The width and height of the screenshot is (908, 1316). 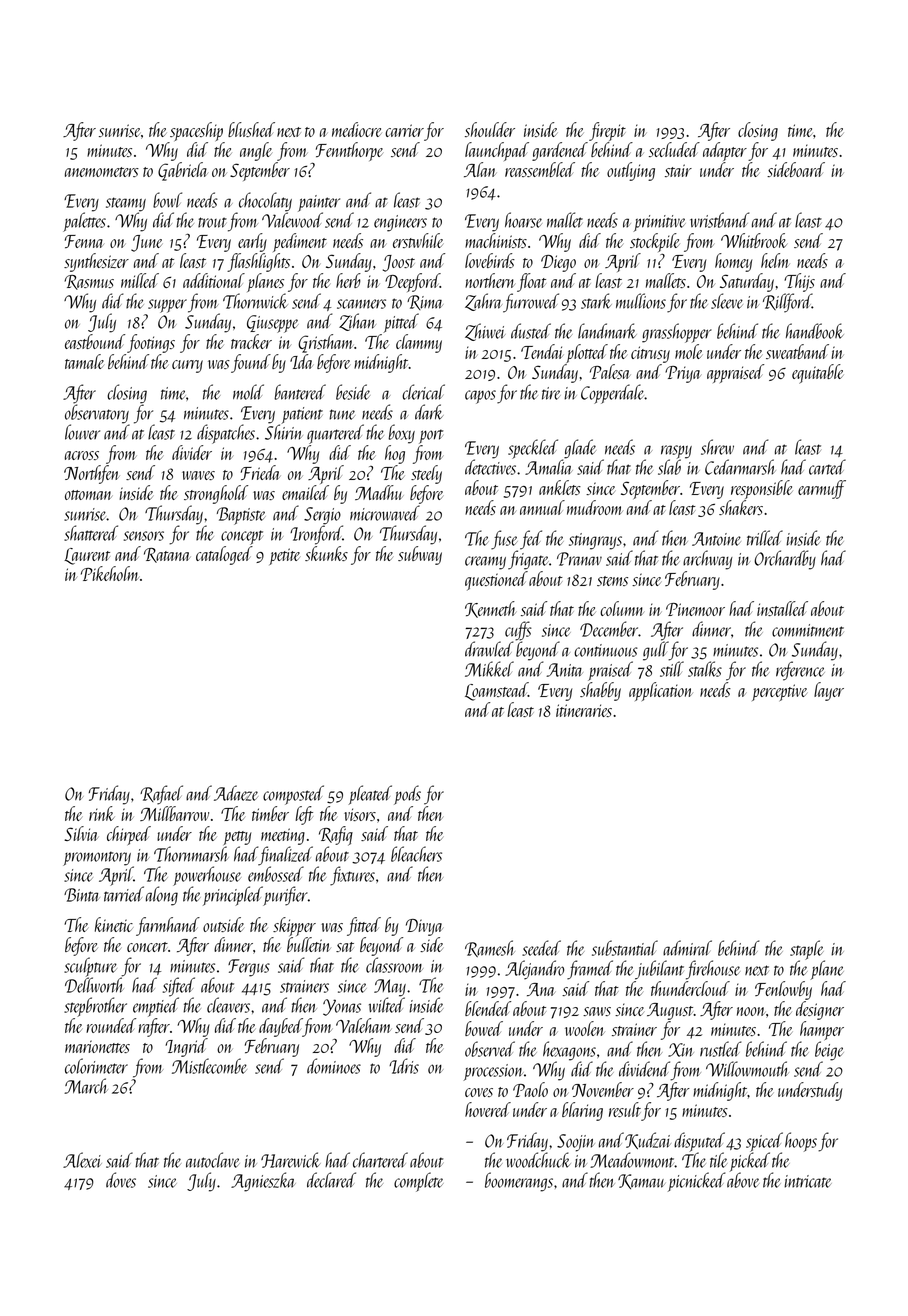 I want to click on commitment, so click(x=808, y=630).
